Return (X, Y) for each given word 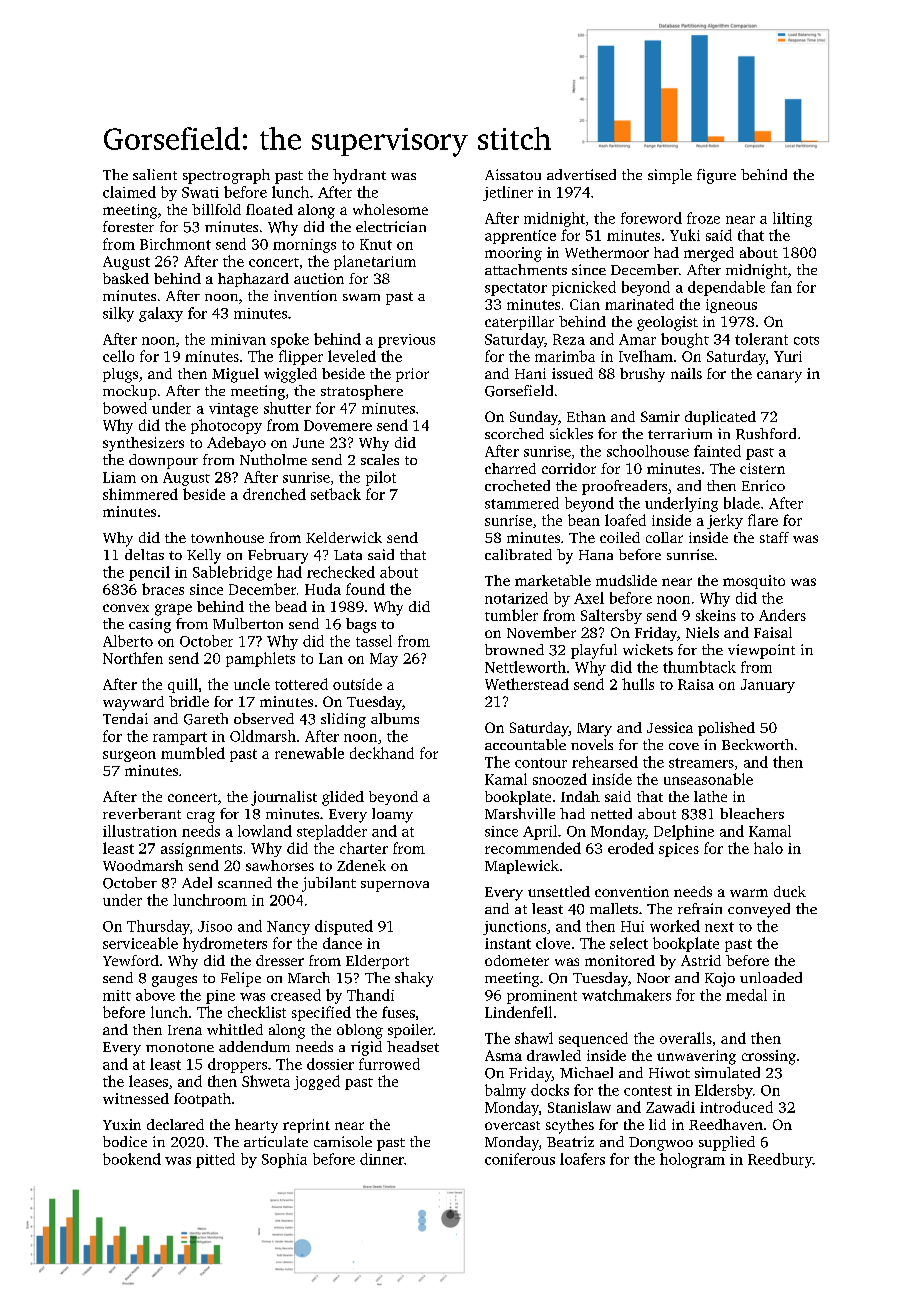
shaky (414, 979)
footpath (202, 1100)
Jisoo (215, 926)
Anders (782, 615)
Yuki (685, 235)
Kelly (204, 556)
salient (155, 174)
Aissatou (513, 174)
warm (749, 893)
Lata (348, 555)
